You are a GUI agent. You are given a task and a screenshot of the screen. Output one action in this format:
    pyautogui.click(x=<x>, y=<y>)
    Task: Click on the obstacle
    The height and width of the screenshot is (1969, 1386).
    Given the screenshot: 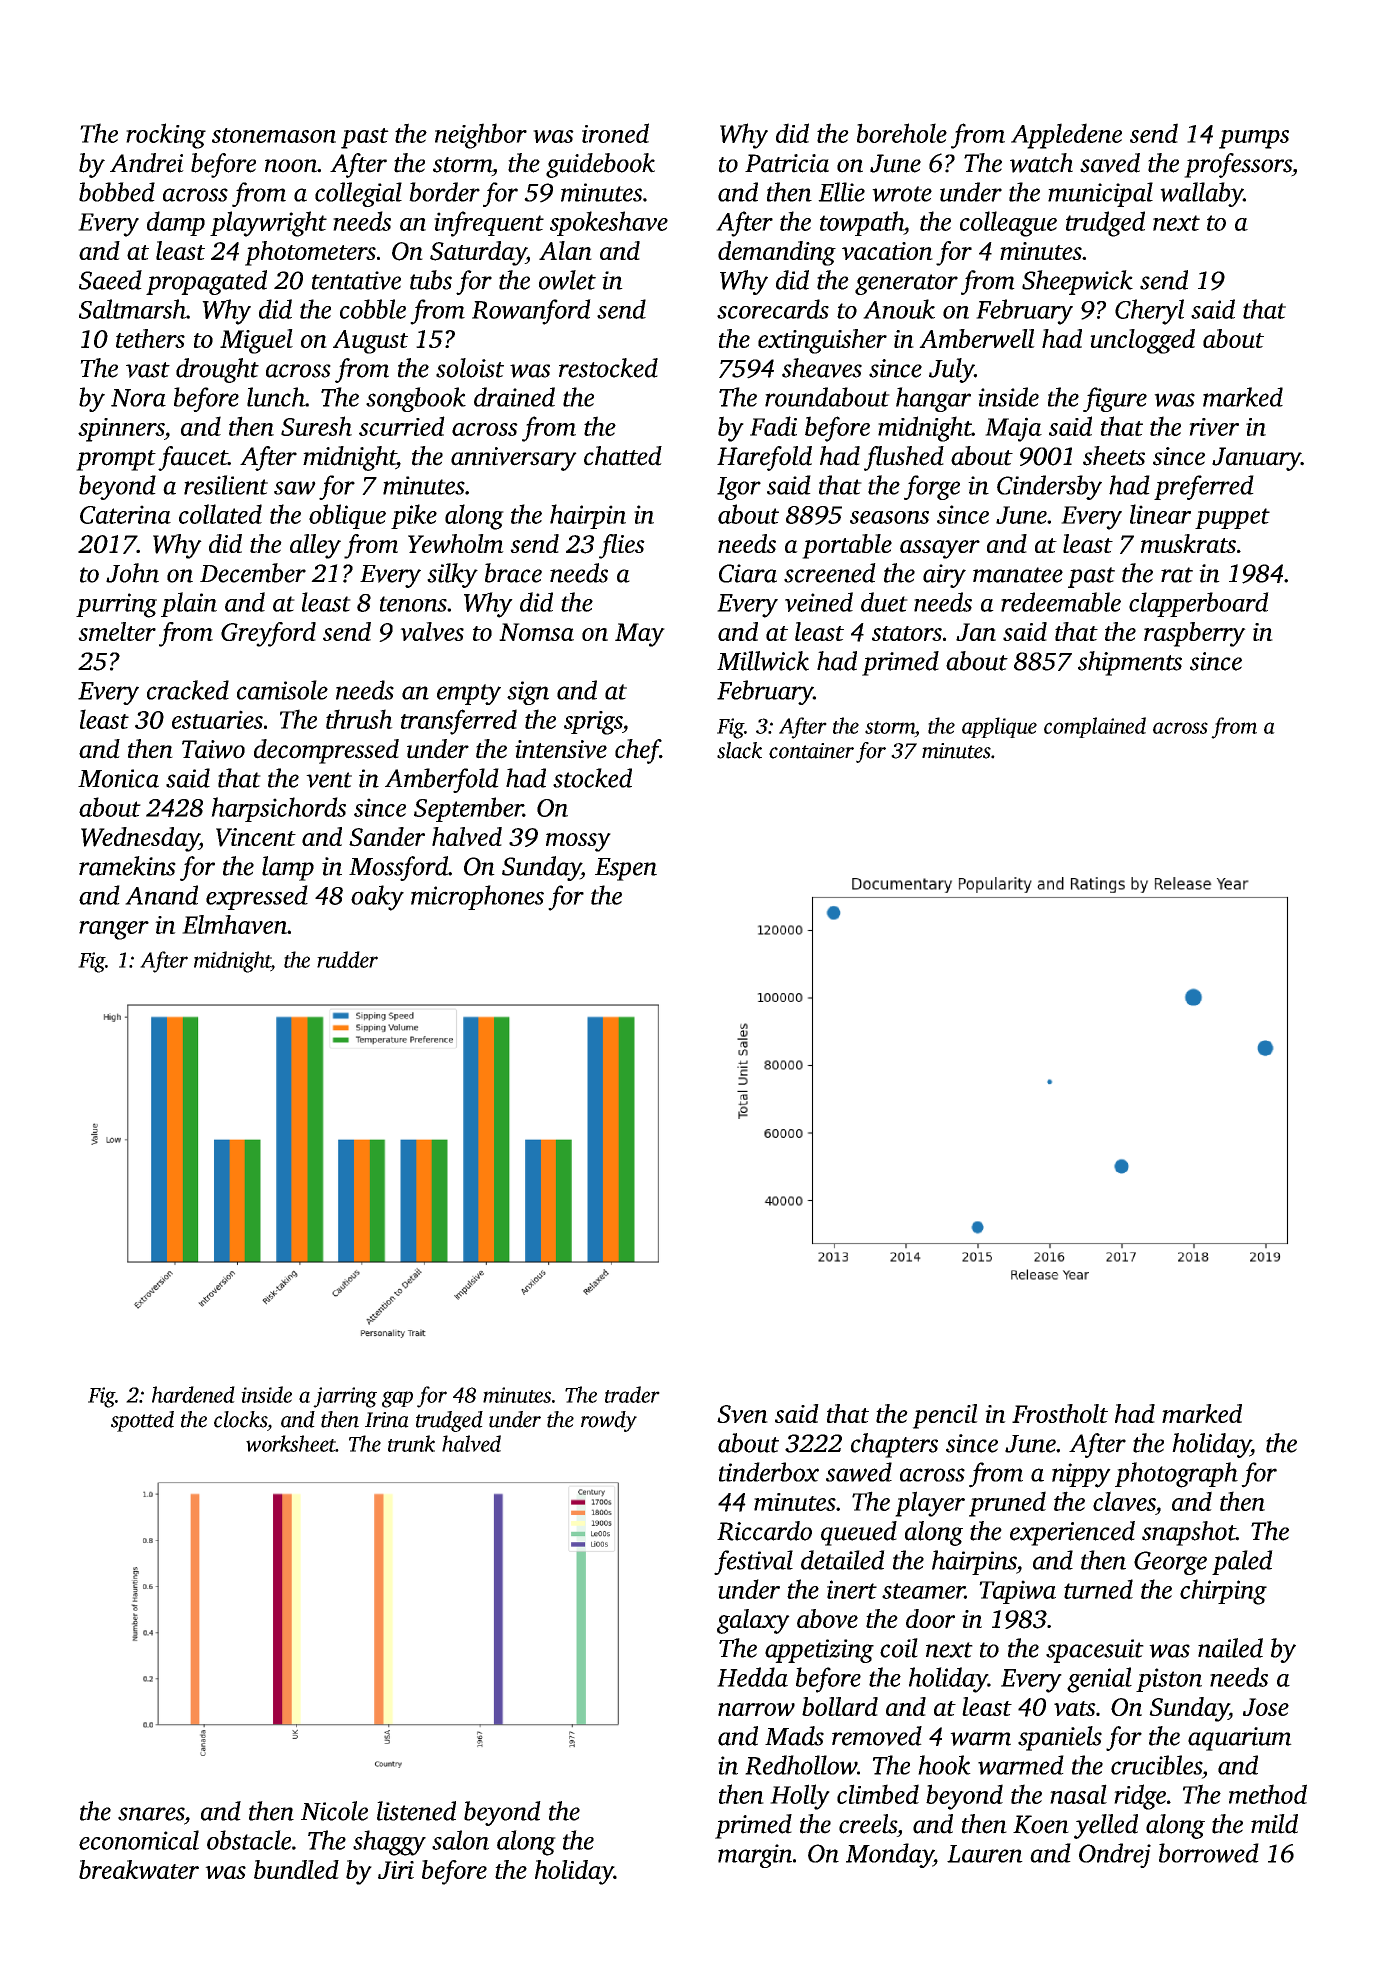 What is the action you would take?
    pyautogui.click(x=249, y=1840)
